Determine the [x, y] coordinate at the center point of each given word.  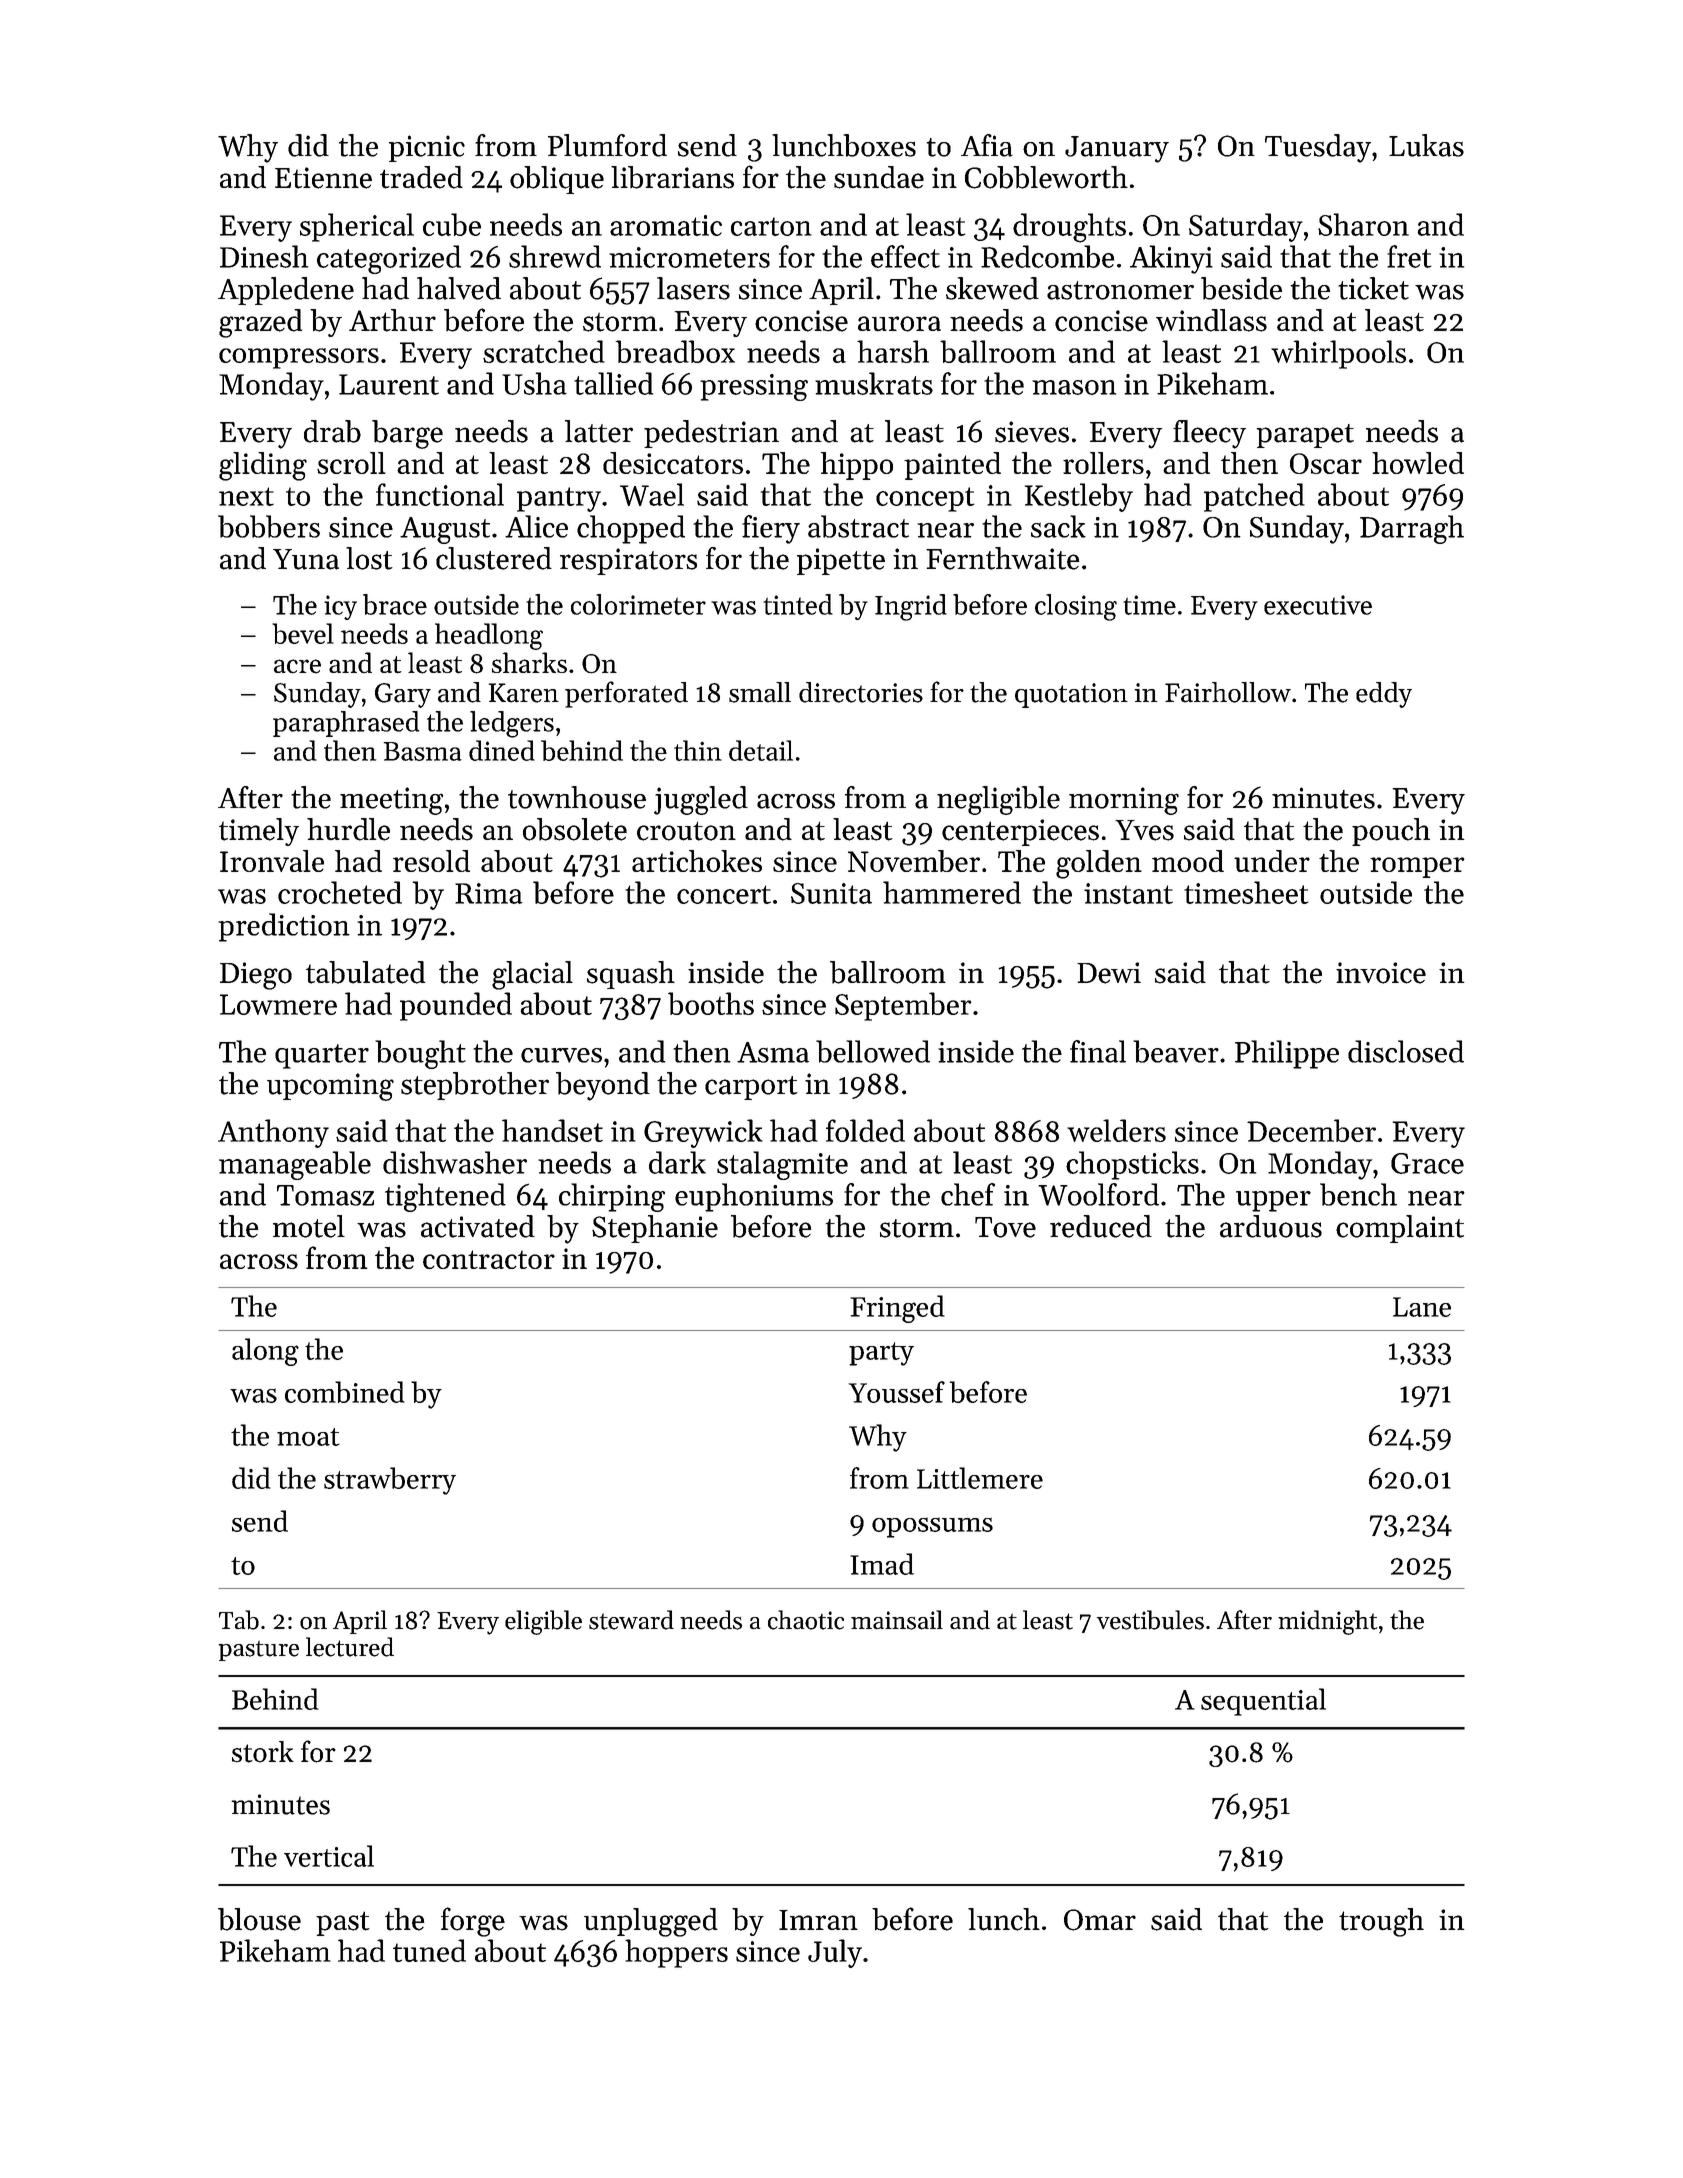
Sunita [831, 893]
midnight [1327, 1622]
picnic [427, 148]
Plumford [607, 145]
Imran [818, 1920]
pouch [1391, 832]
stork [263, 1752]
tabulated [365, 972]
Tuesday [1318, 148]
